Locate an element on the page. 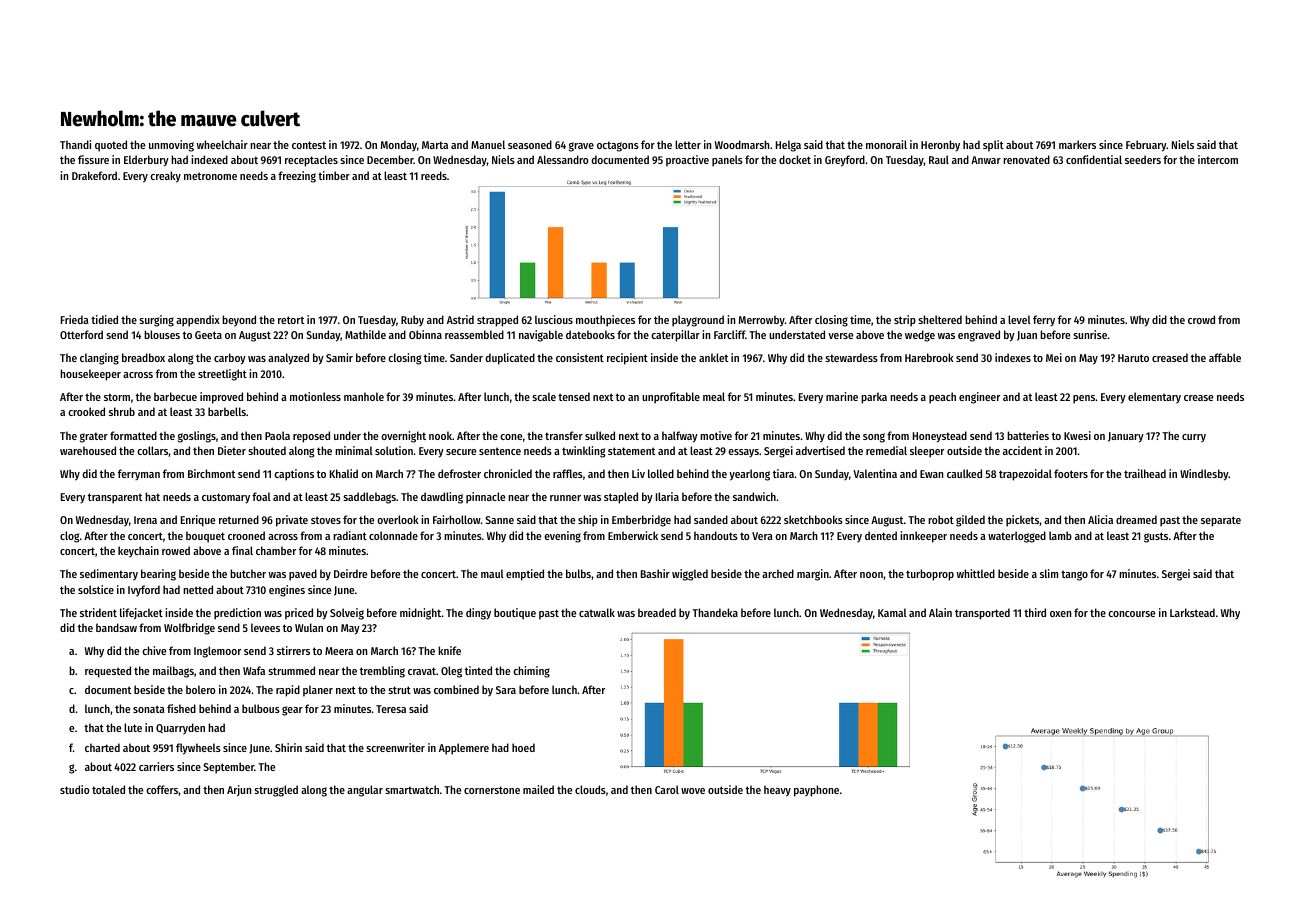 Image resolution: width=1308 pixels, height=924 pixels. level is located at coordinates (1019, 319).
